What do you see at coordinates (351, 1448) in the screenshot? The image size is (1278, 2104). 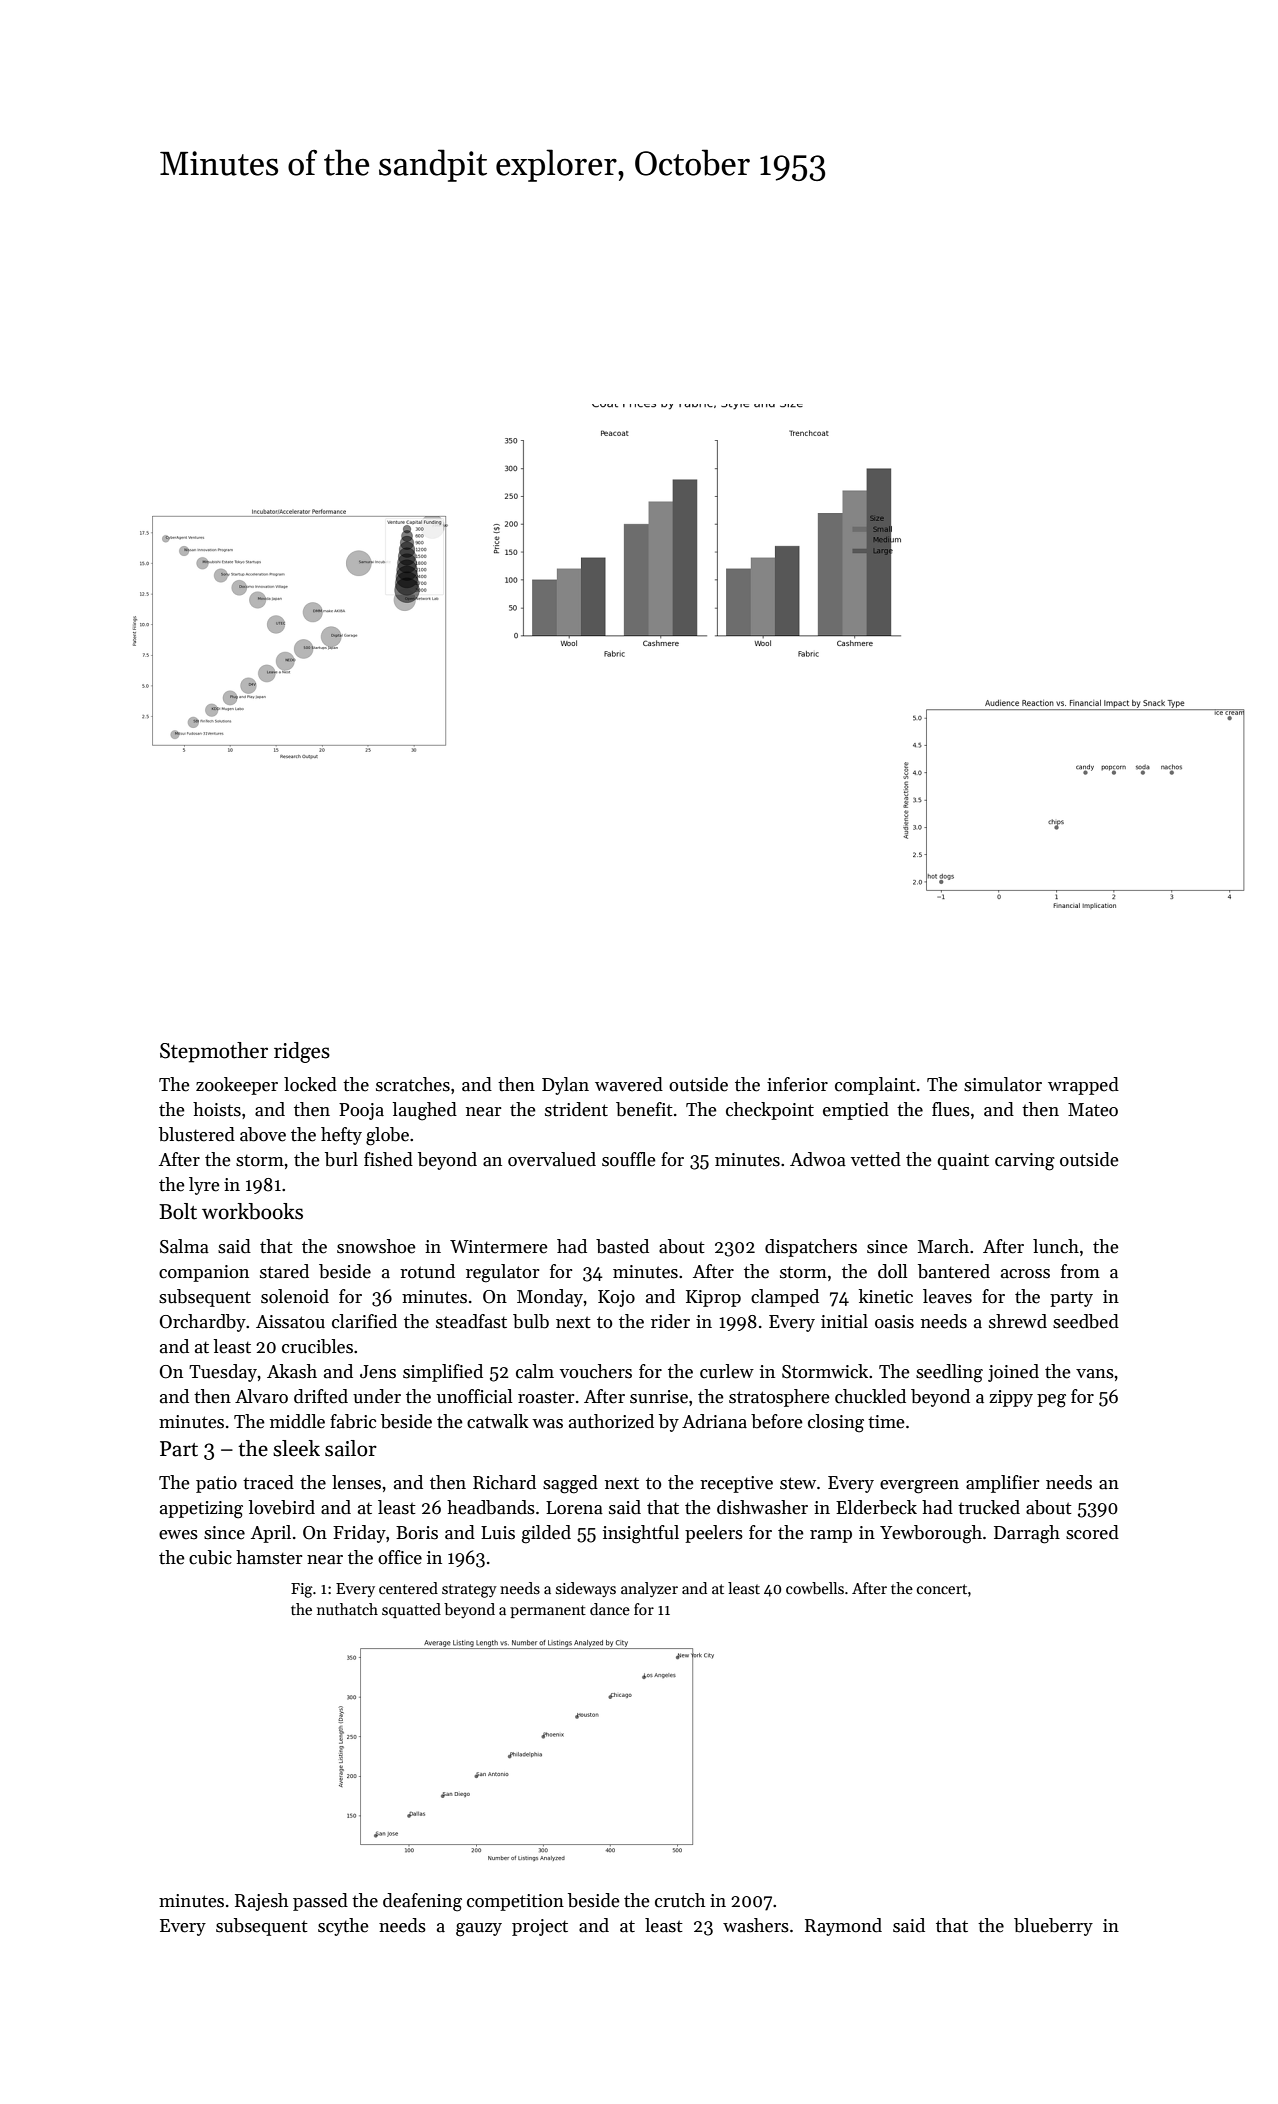 I see `sailor` at bounding box center [351, 1448].
